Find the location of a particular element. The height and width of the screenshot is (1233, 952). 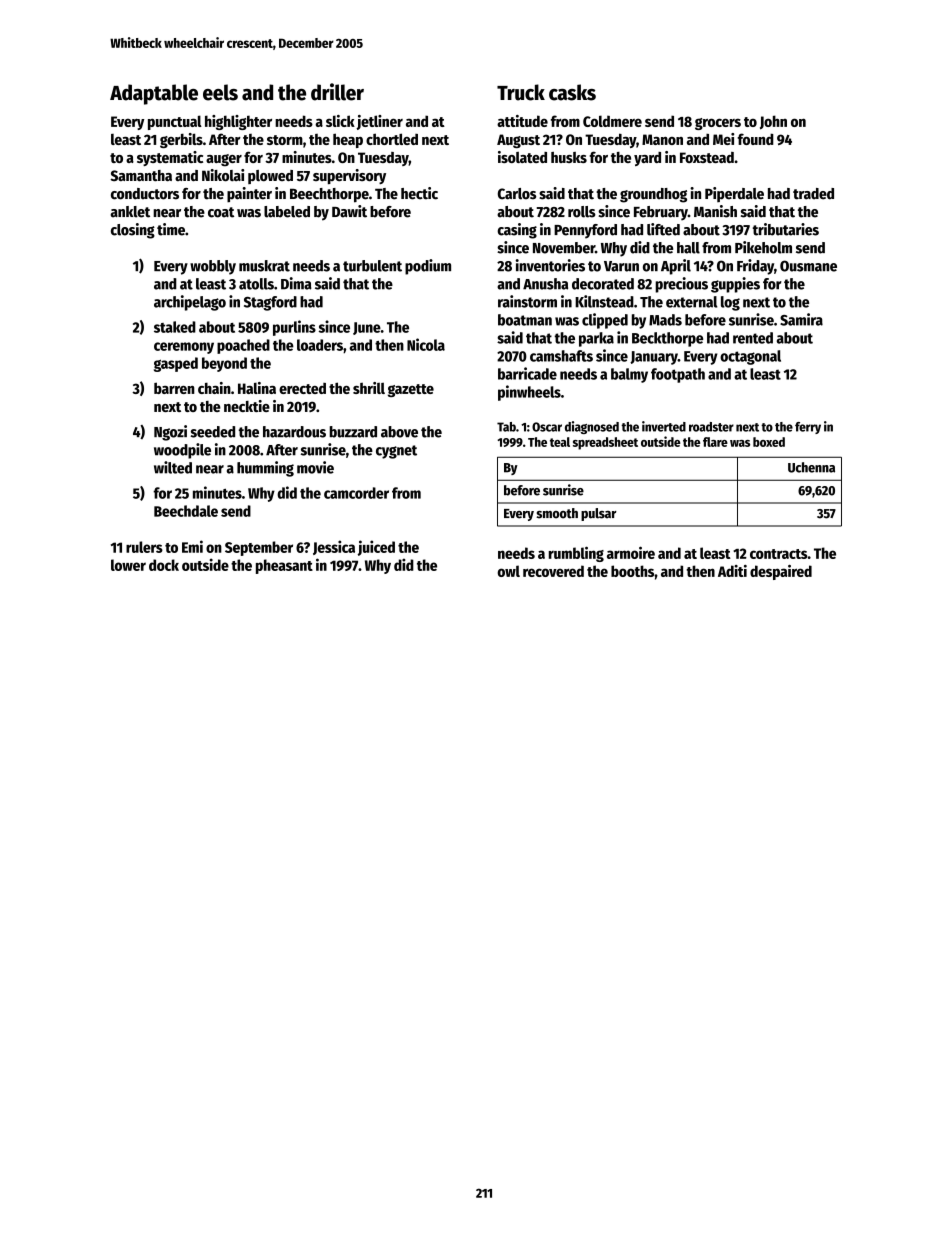

lower is located at coordinates (128, 565).
